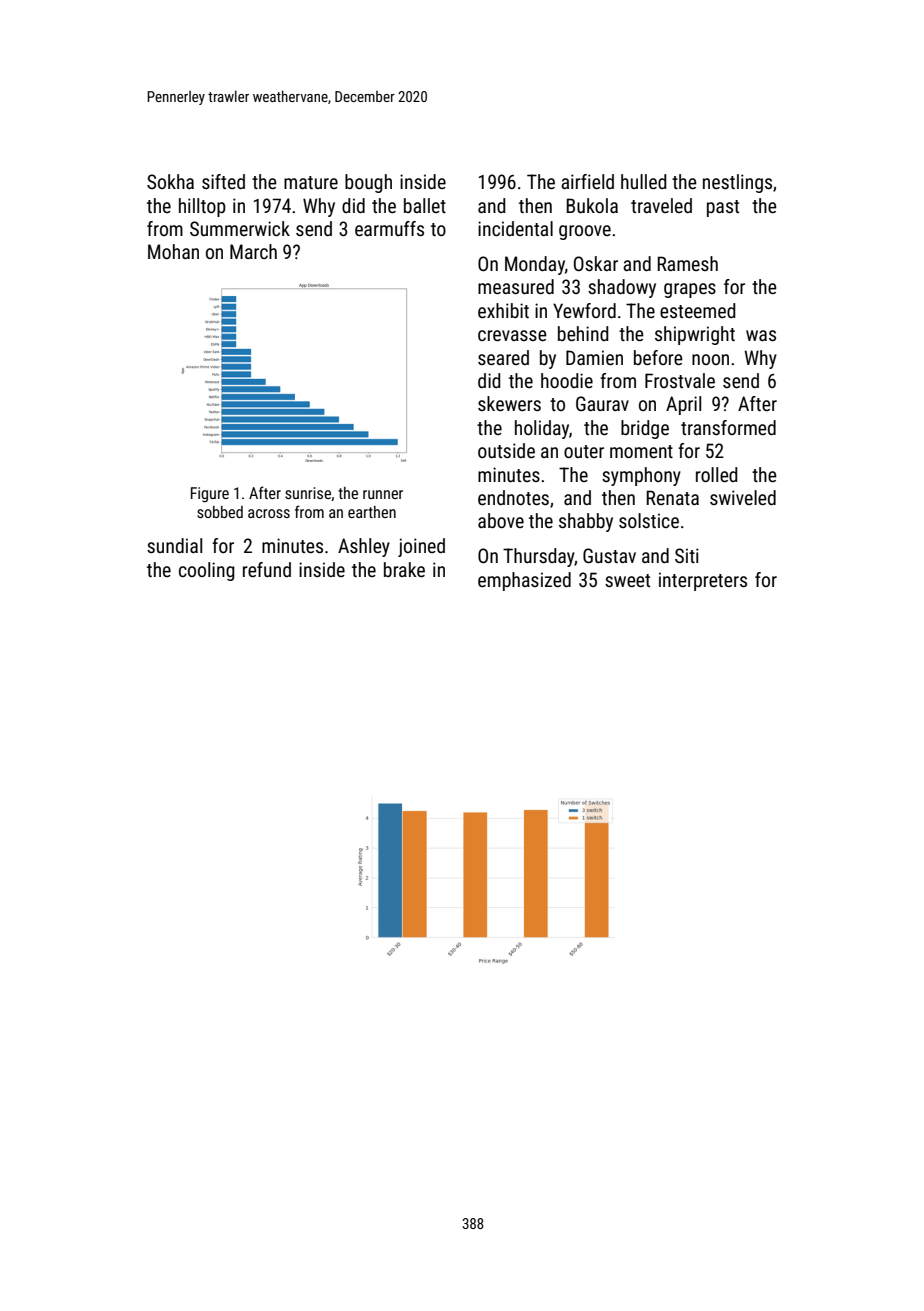 The image size is (924, 1311). I want to click on sweet, so click(627, 580).
